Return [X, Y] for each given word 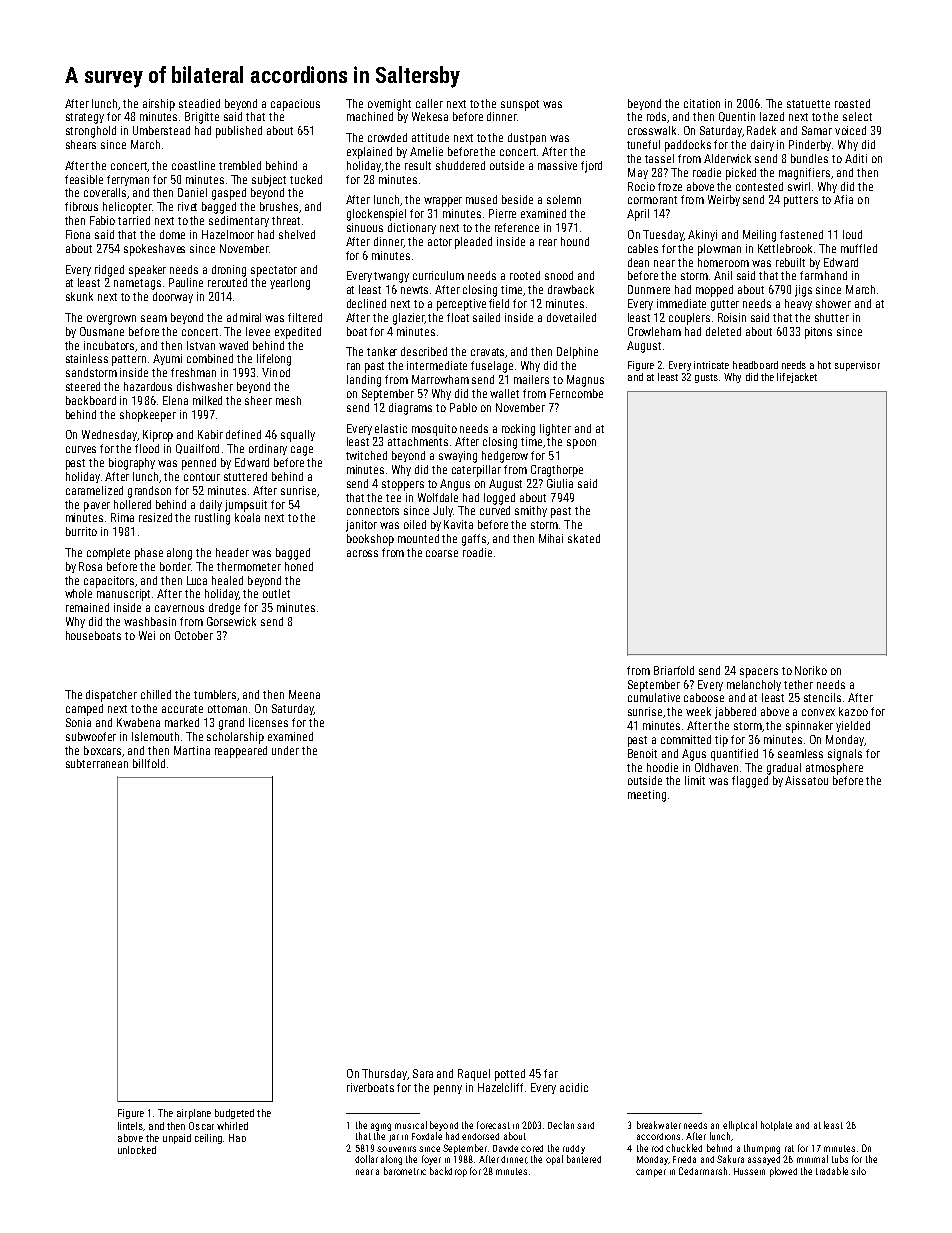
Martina [192, 750]
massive [557, 165]
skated [584, 538]
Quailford [197, 449]
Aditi [856, 158]
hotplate [776, 1126]
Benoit [642, 753]
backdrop [448, 1172]
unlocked [137, 1150]
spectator [274, 271]
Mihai [551, 538]
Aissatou [806, 780]
